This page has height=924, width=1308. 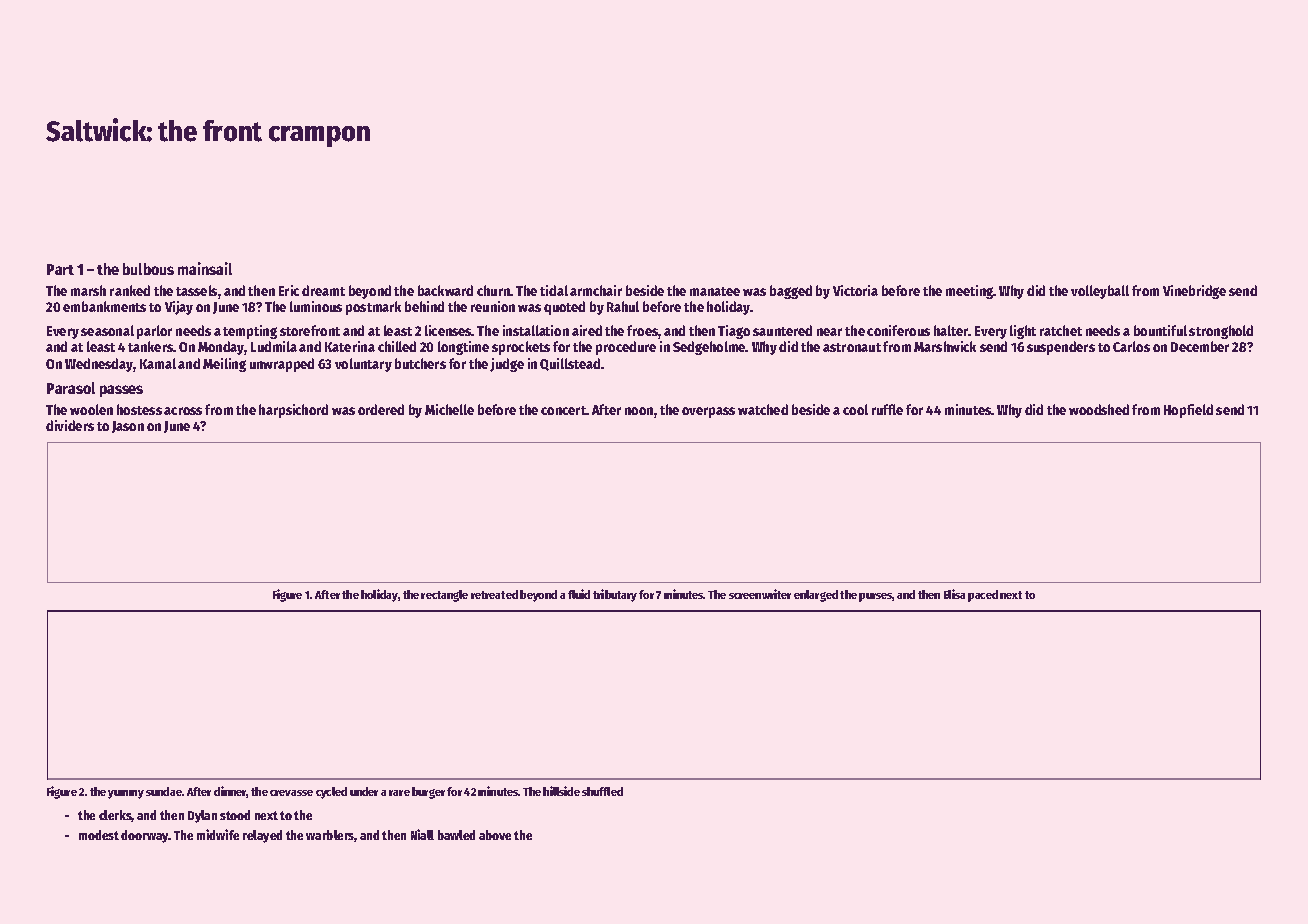 What do you see at coordinates (250, 332) in the page?
I see `tempting` at bounding box center [250, 332].
